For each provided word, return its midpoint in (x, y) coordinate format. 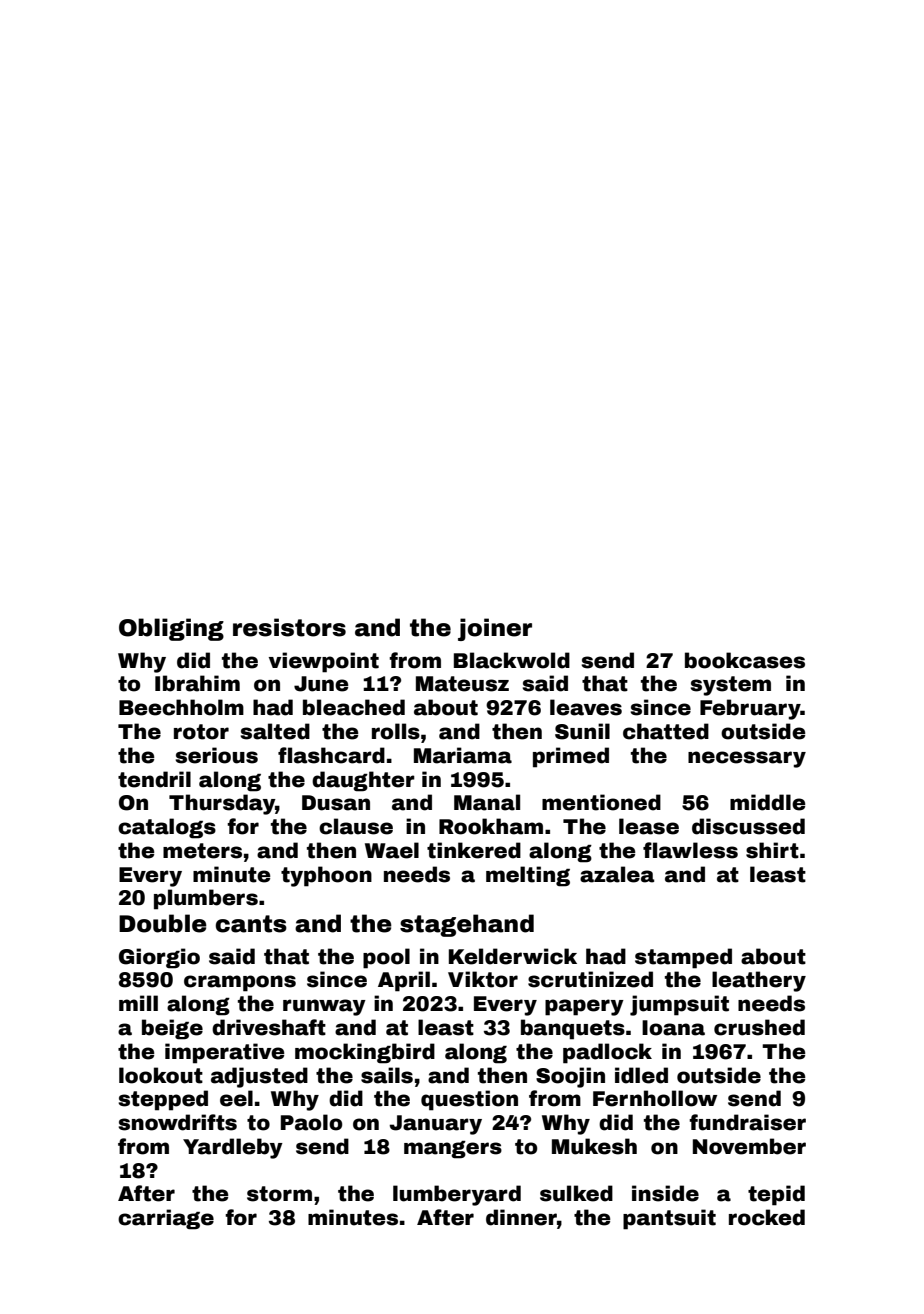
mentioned (601, 802)
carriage (166, 1219)
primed (571, 757)
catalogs (167, 828)
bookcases (745, 660)
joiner (495, 629)
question (469, 1100)
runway (324, 1007)
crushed (759, 1027)
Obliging (171, 629)
